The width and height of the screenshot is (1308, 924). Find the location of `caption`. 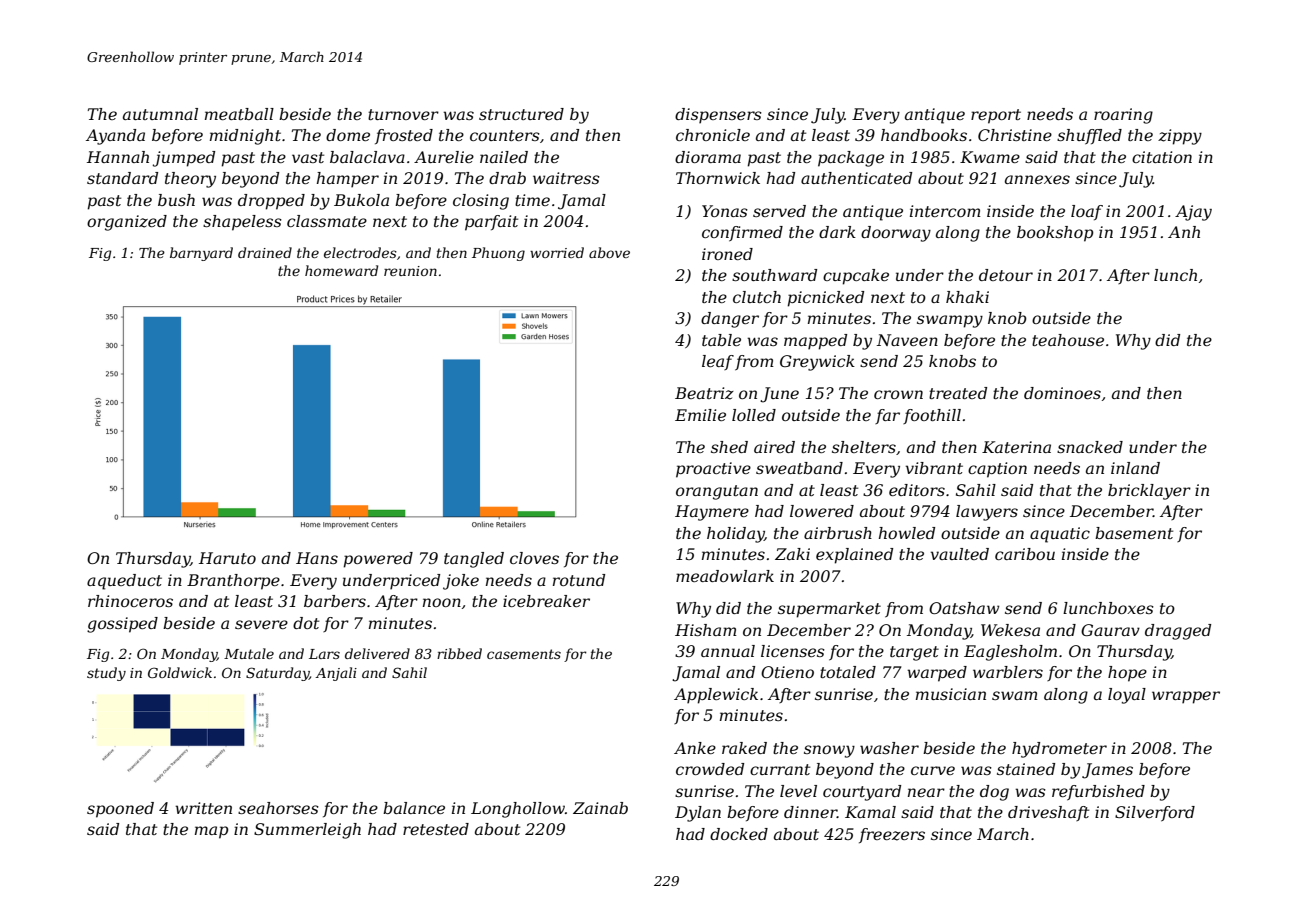

caption is located at coordinates (997, 470).
